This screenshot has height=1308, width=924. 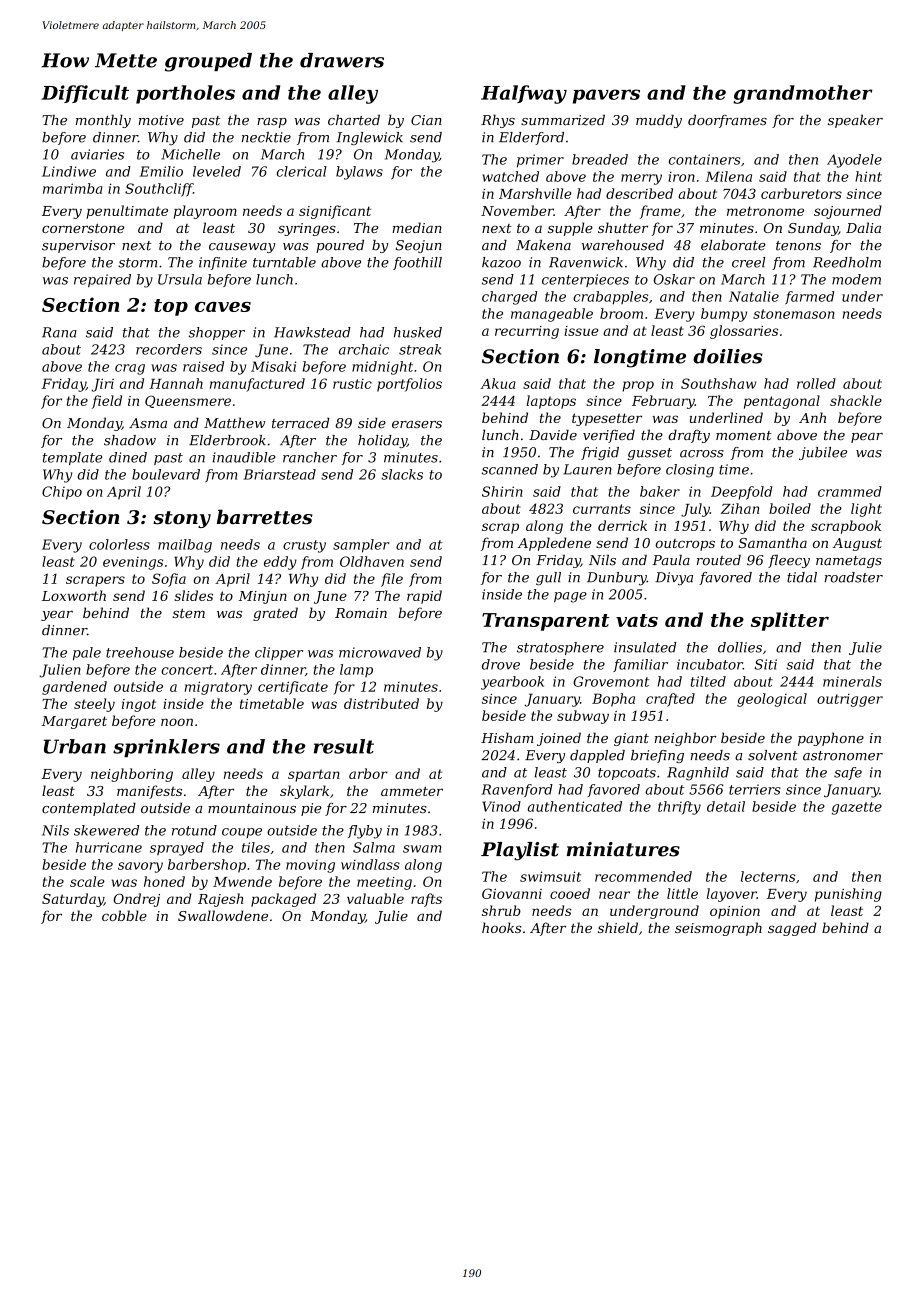 I want to click on grandmother, so click(x=802, y=94).
